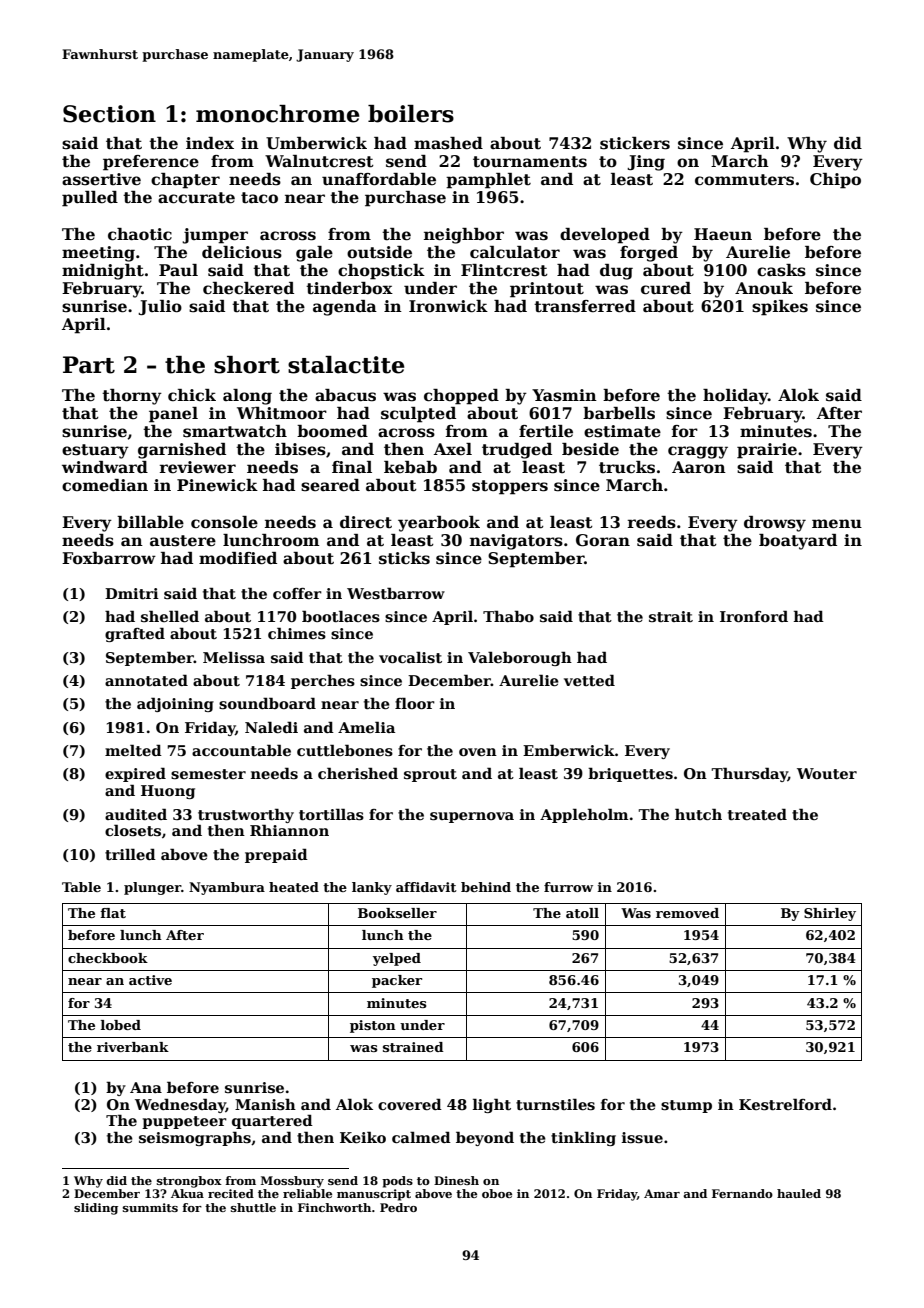  I want to click on oboe, so click(497, 1193).
